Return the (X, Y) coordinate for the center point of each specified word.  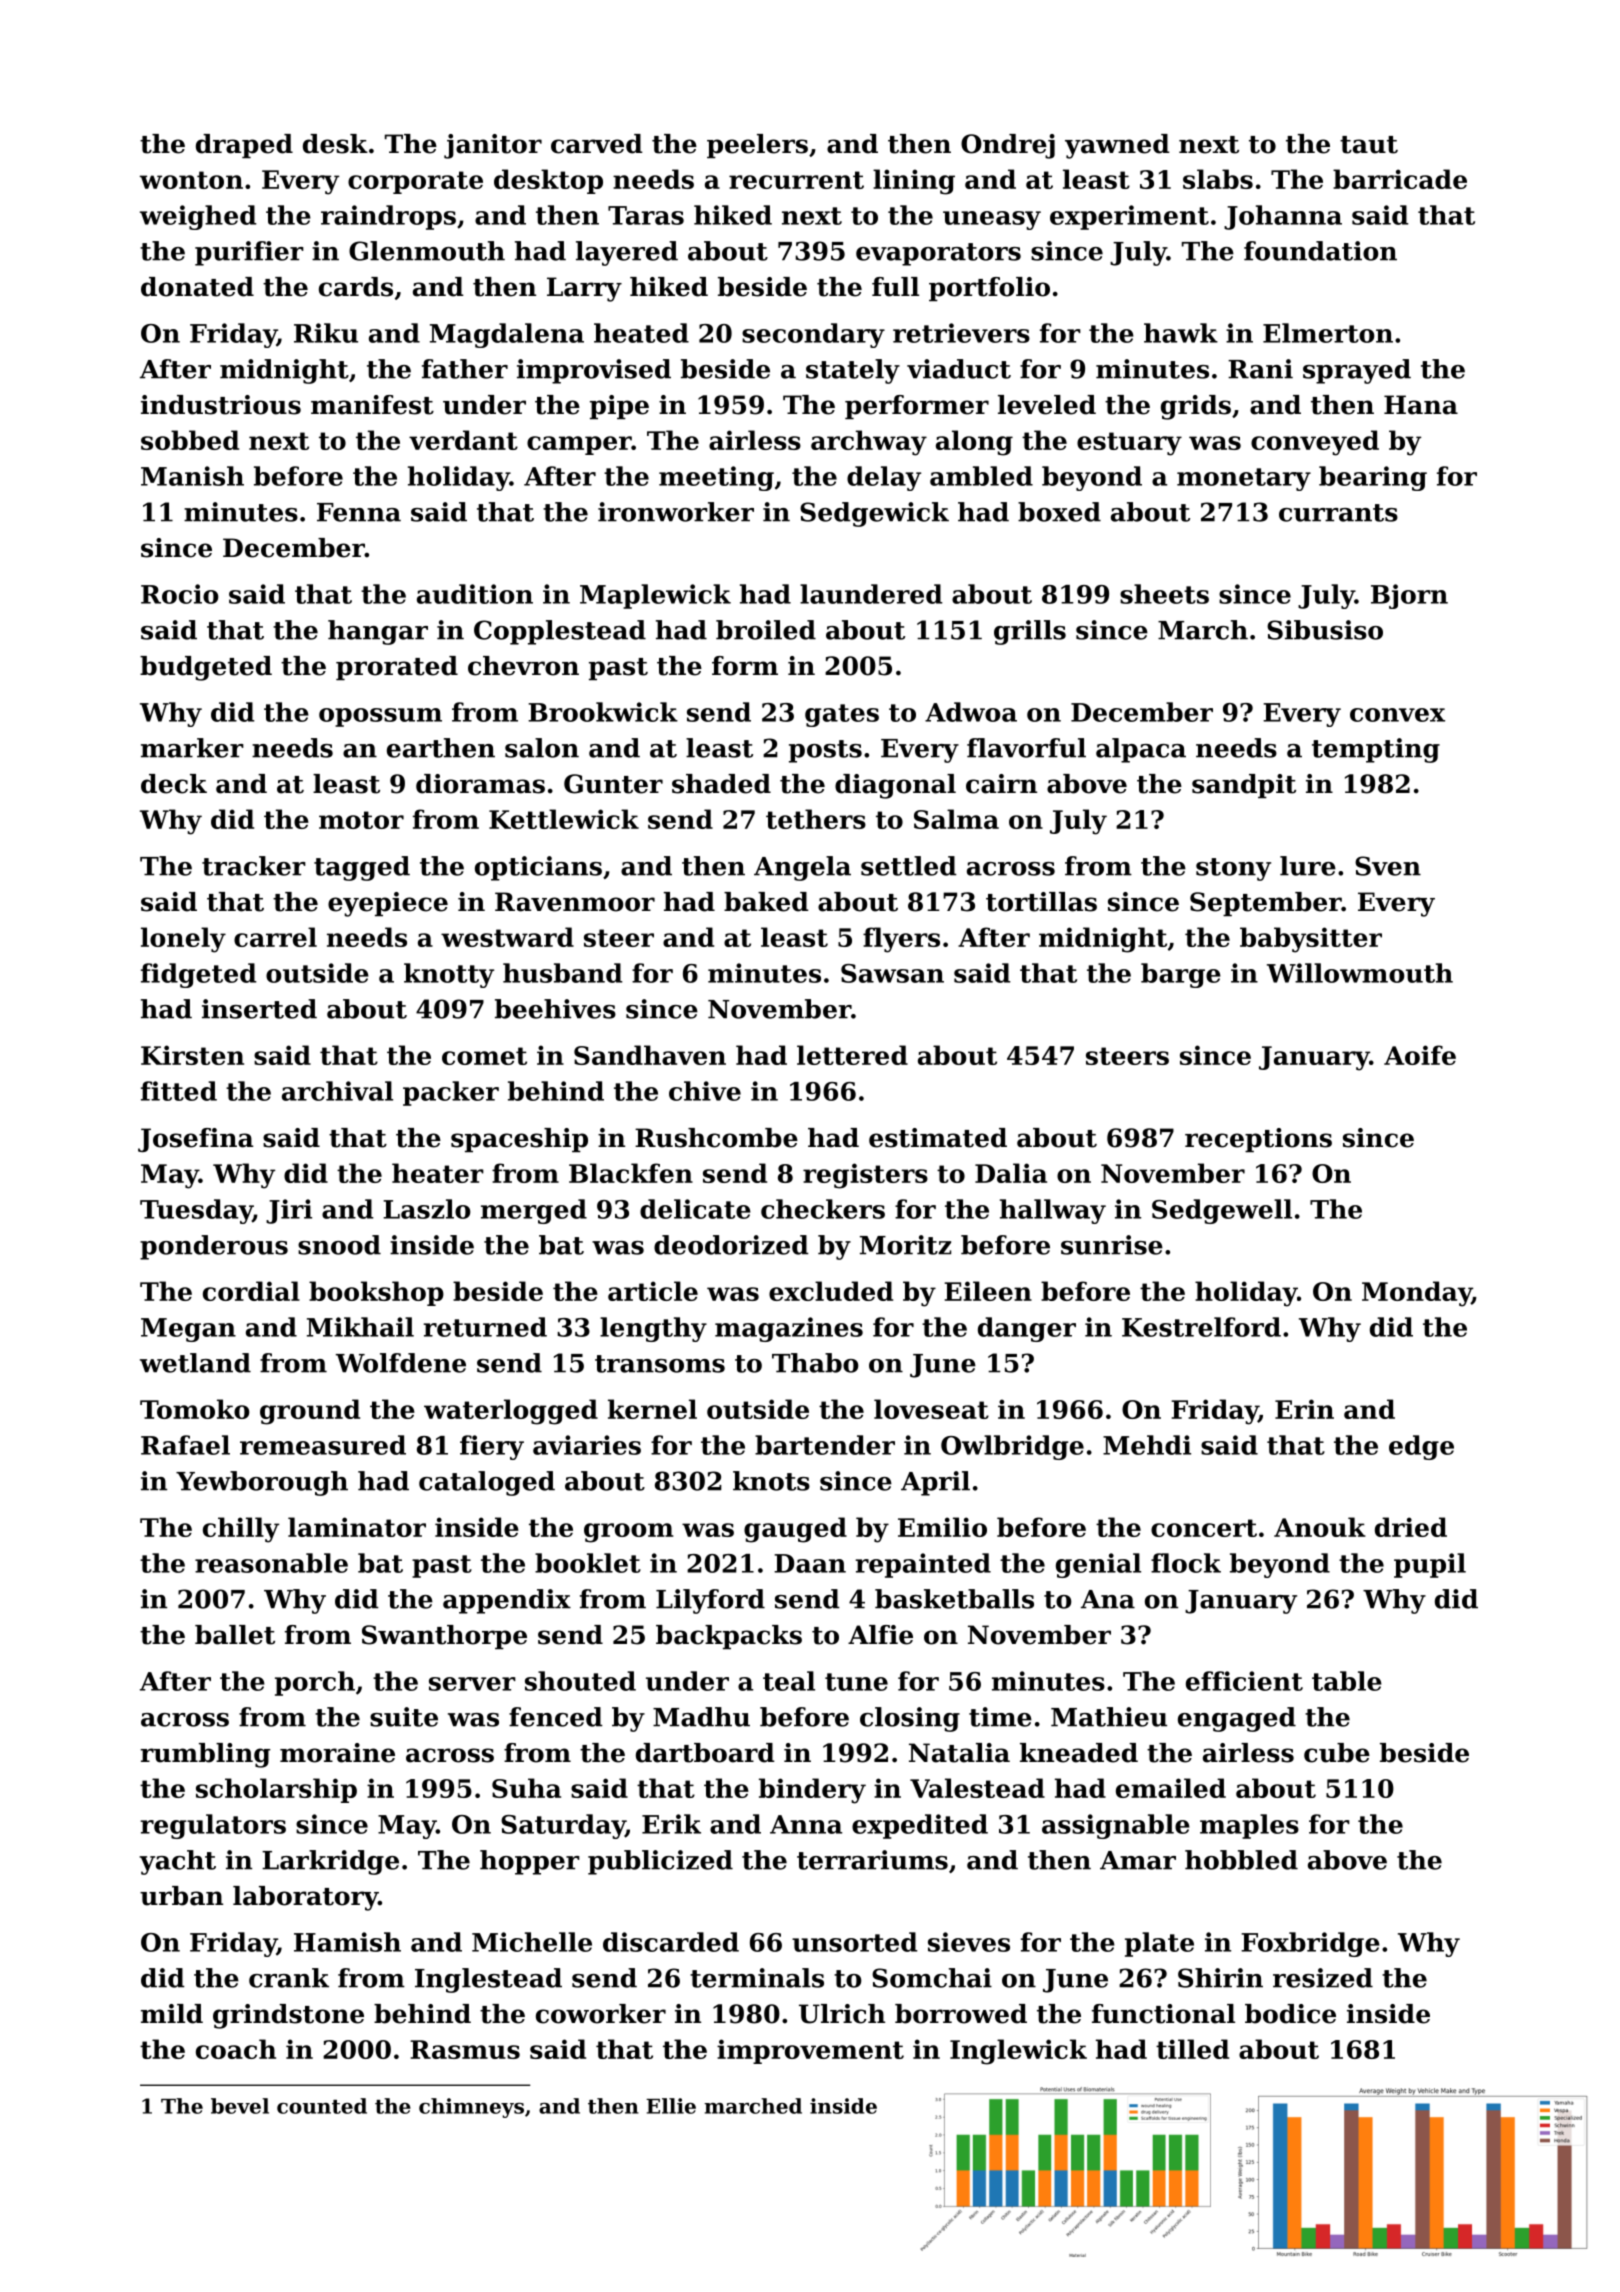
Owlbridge (1012, 1447)
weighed (198, 217)
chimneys (471, 2108)
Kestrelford (1201, 1327)
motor (361, 820)
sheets (1164, 594)
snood (339, 1245)
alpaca (1141, 750)
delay (884, 478)
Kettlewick (564, 819)
